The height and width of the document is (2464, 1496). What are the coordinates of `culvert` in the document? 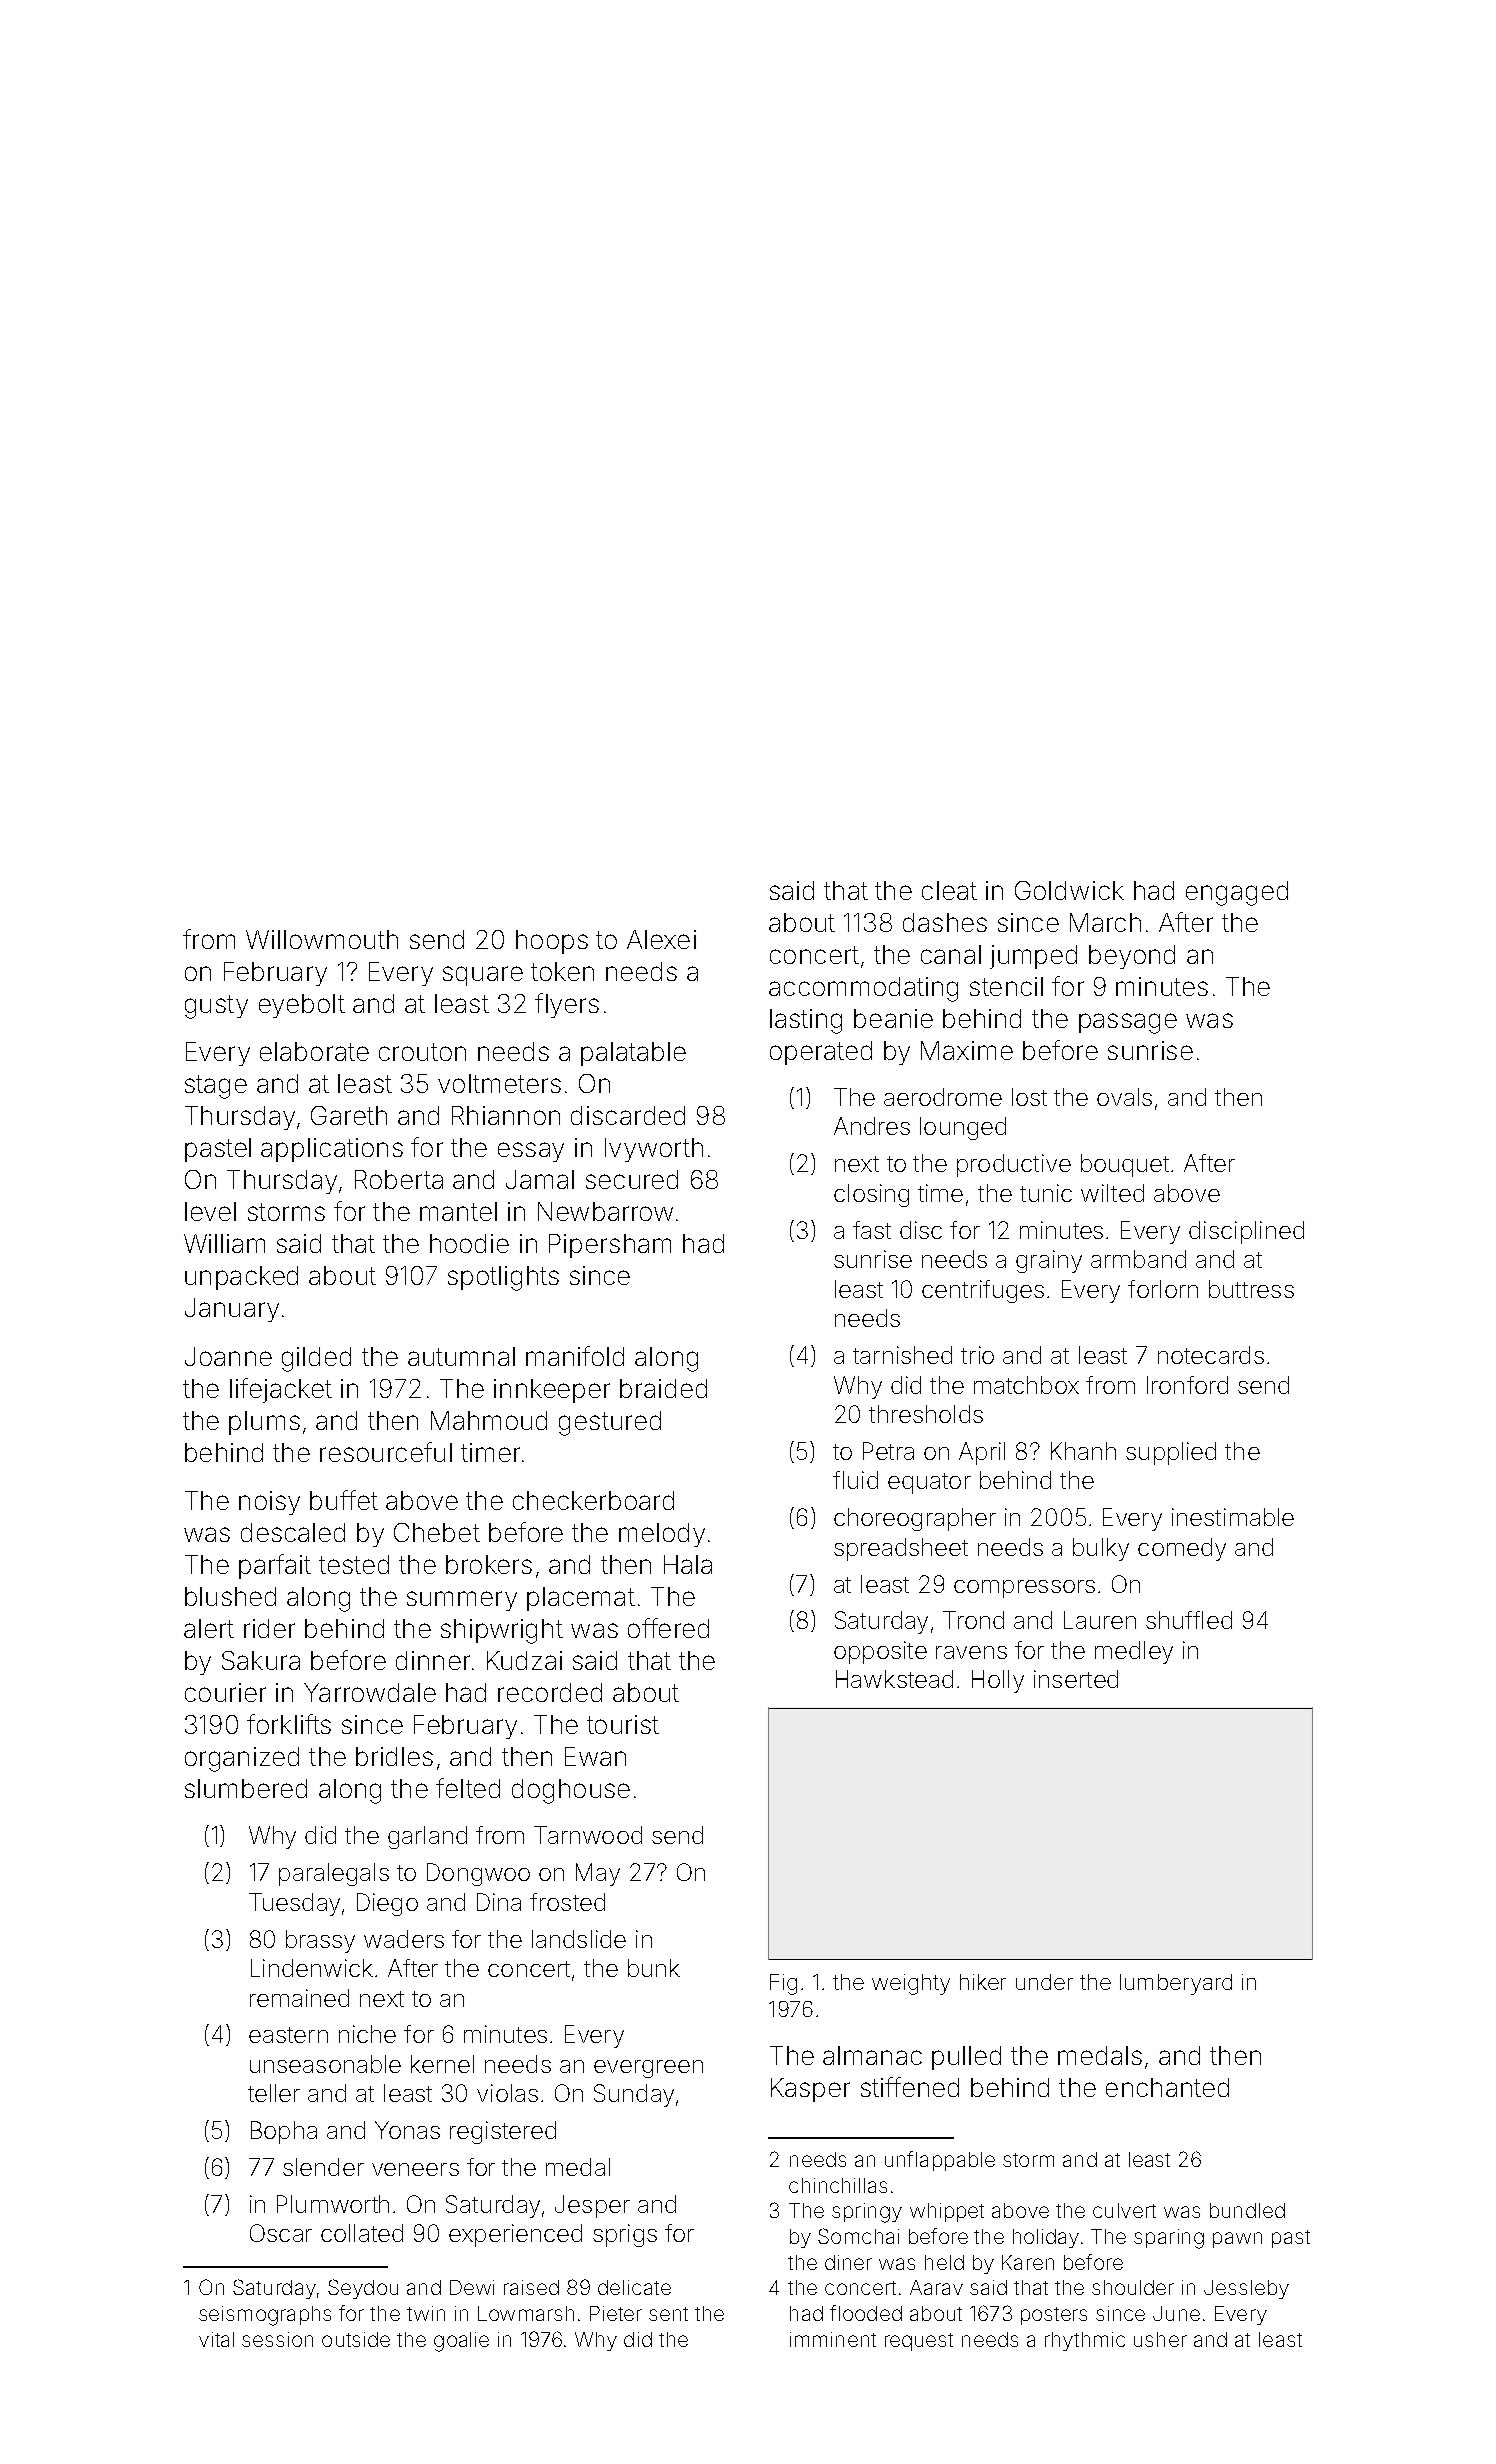 It's located at (1124, 2210).
